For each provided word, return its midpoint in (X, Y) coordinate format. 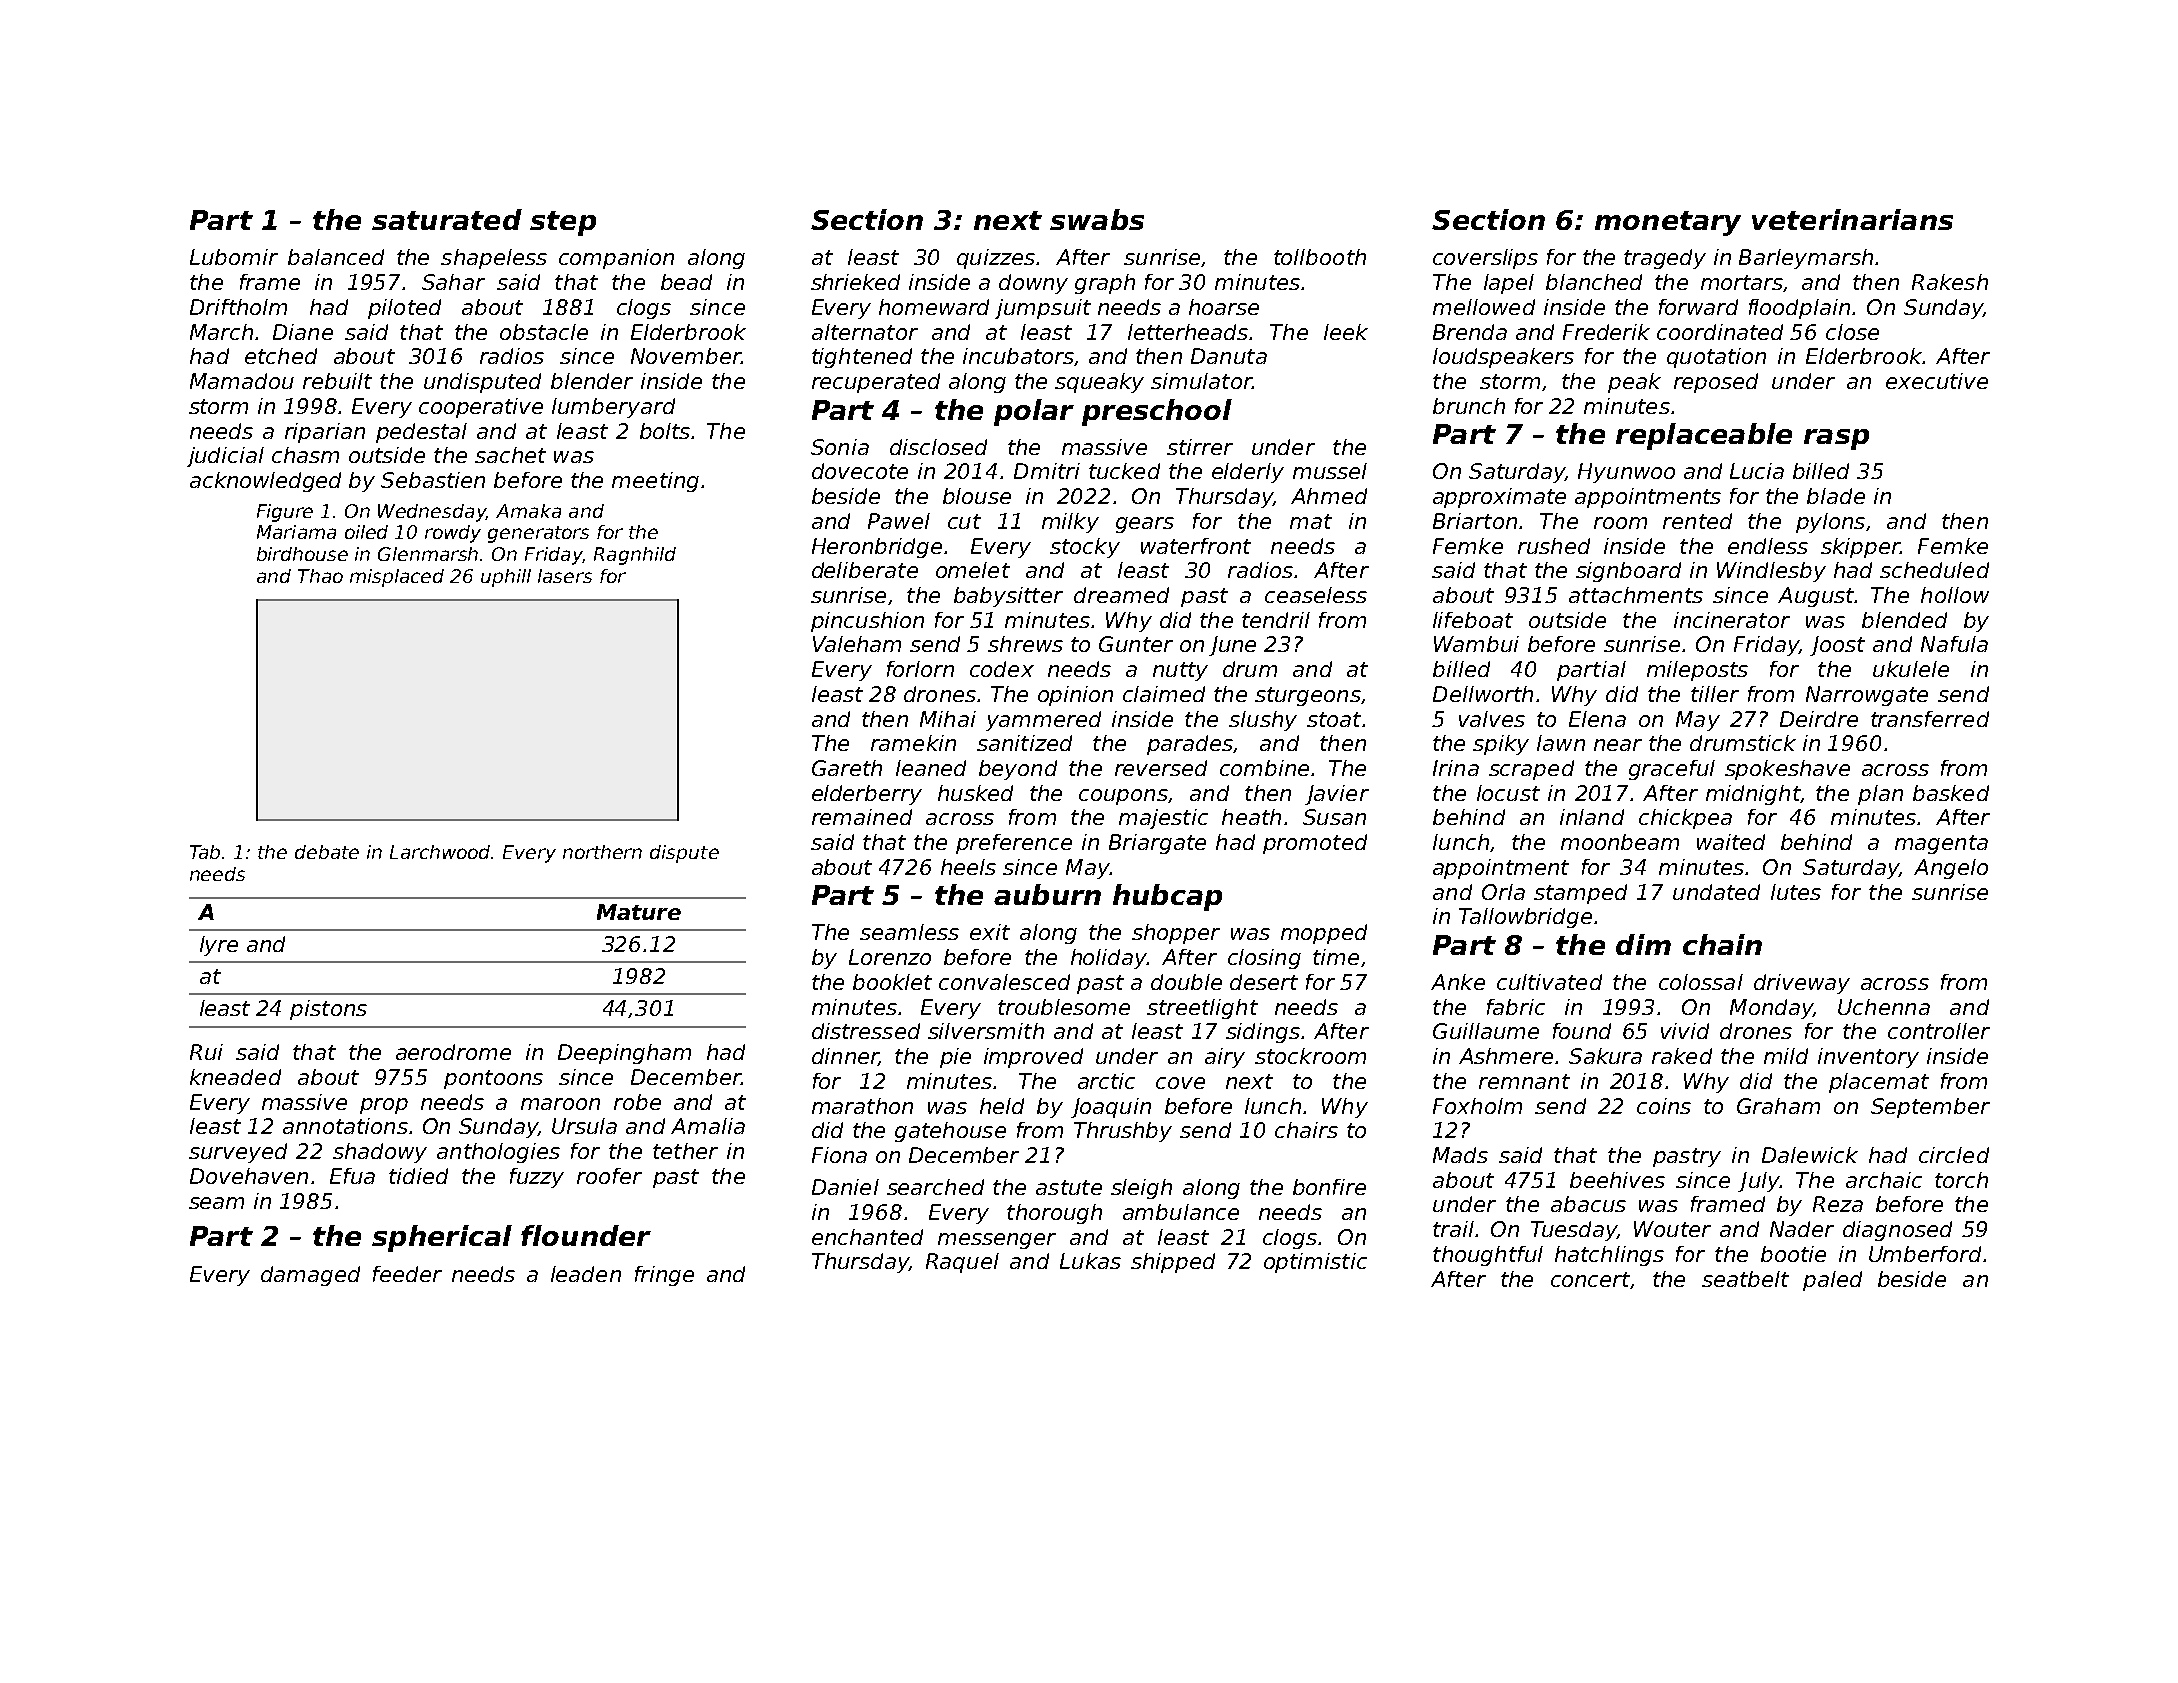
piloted (404, 309)
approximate (1499, 498)
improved (1033, 1058)
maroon (560, 1104)
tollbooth (1320, 257)
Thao (320, 576)
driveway (1802, 984)
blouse (977, 496)
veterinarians (1852, 219)
